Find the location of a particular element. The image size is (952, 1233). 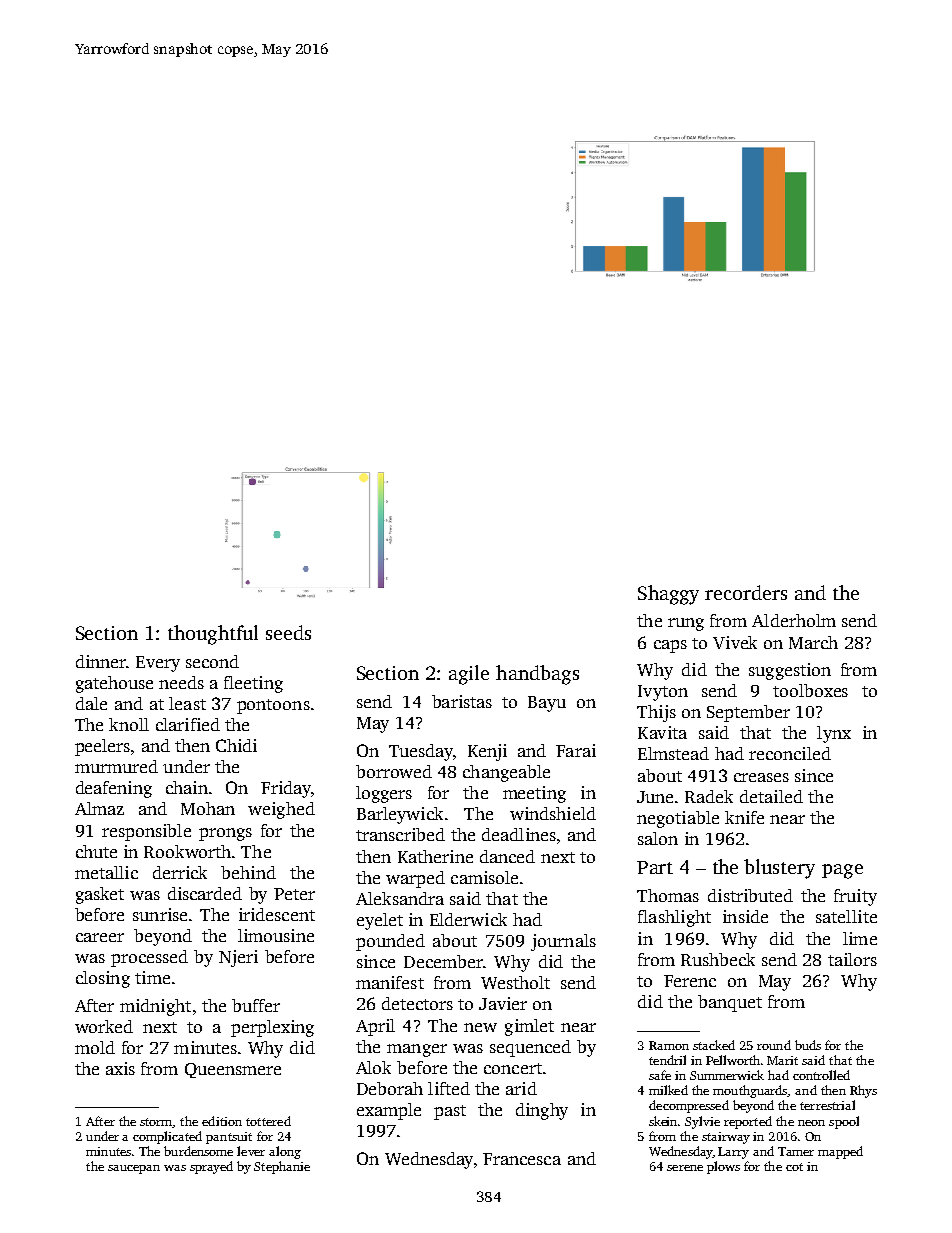

sunrise is located at coordinates (160, 914).
